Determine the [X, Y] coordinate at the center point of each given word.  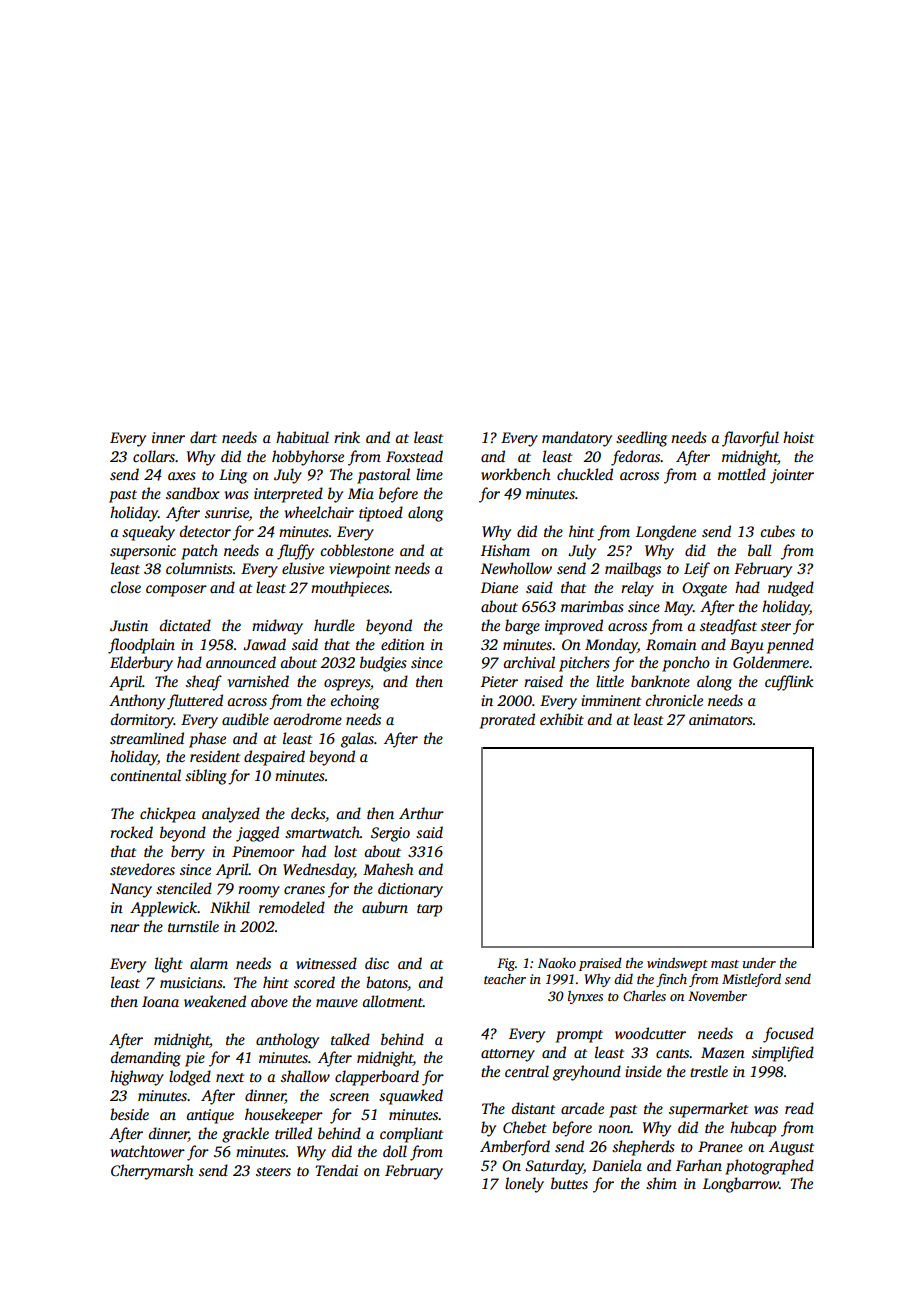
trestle [709, 1071]
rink [347, 437]
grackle [245, 1135]
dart [203, 437]
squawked [411, 1097]
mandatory [577, 439]
